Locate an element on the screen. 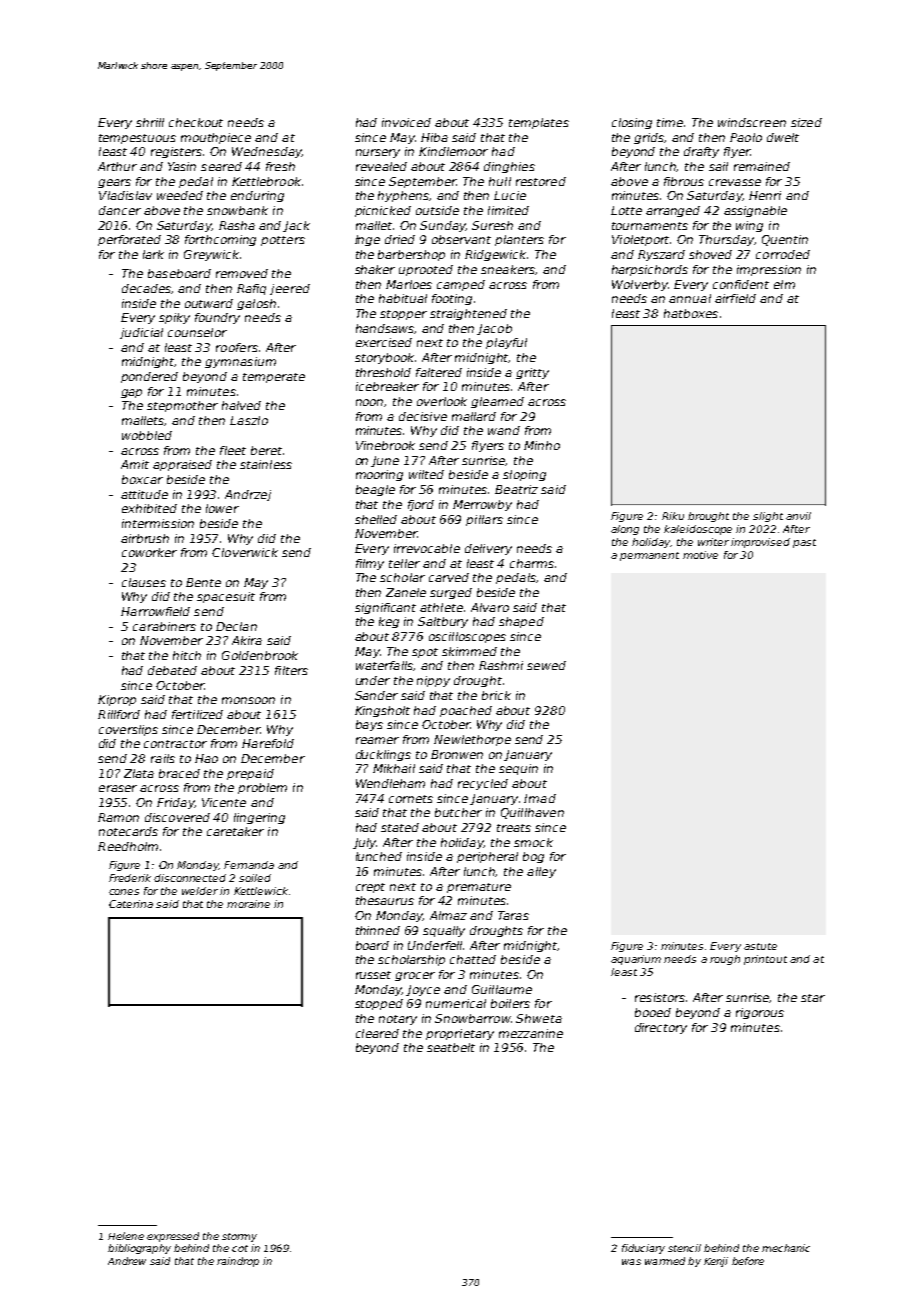 The image size is (924, 1308). stopper is located at coordinates (403, 315).
